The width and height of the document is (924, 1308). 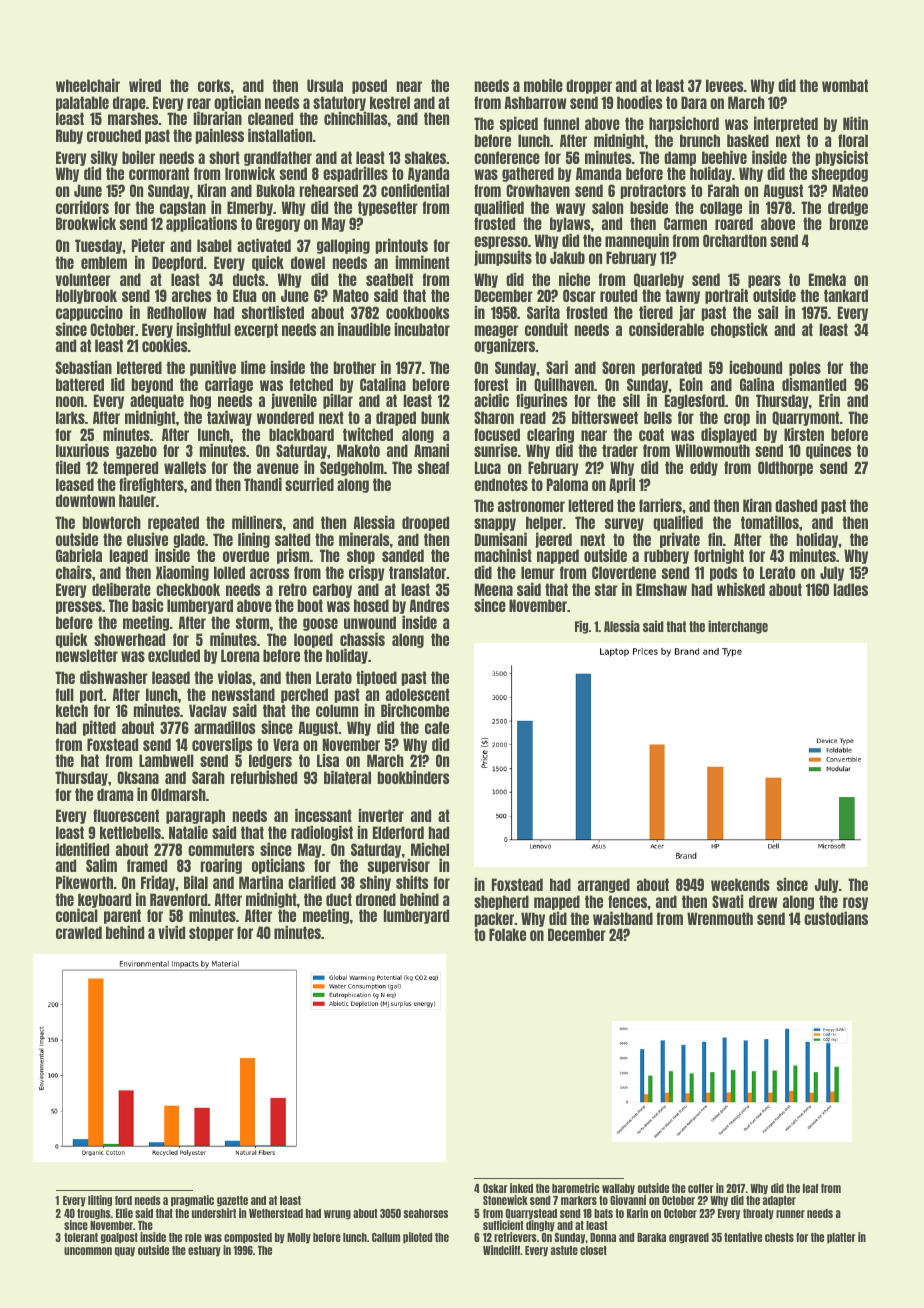 What do you see at coordinates (100, 1201) in the document?
I see `lilting` at bounding box center [100, 1201].
